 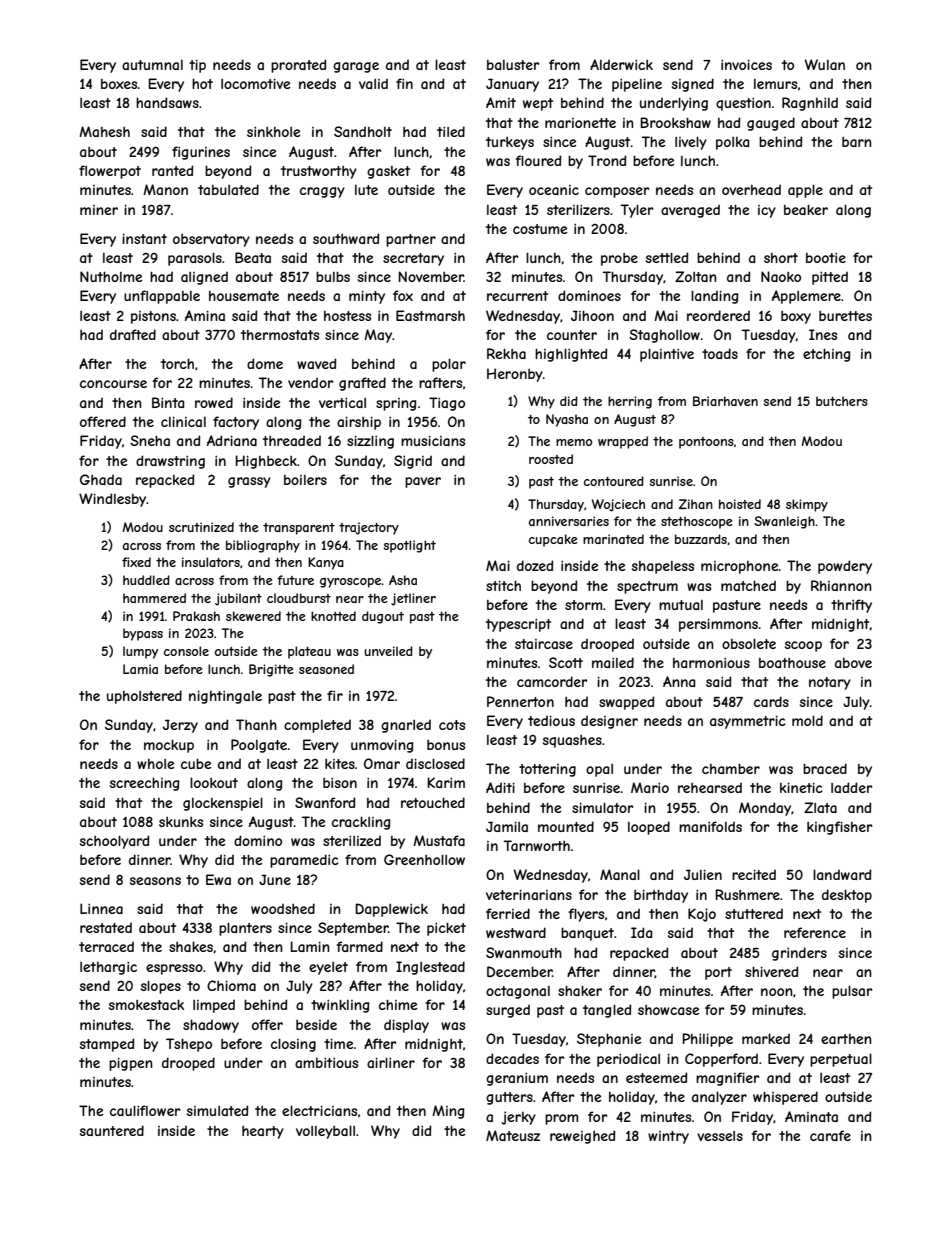 What do you see at coordinates (714, 297) in the page?
I see `landing` at bounding box center [714, 297].
